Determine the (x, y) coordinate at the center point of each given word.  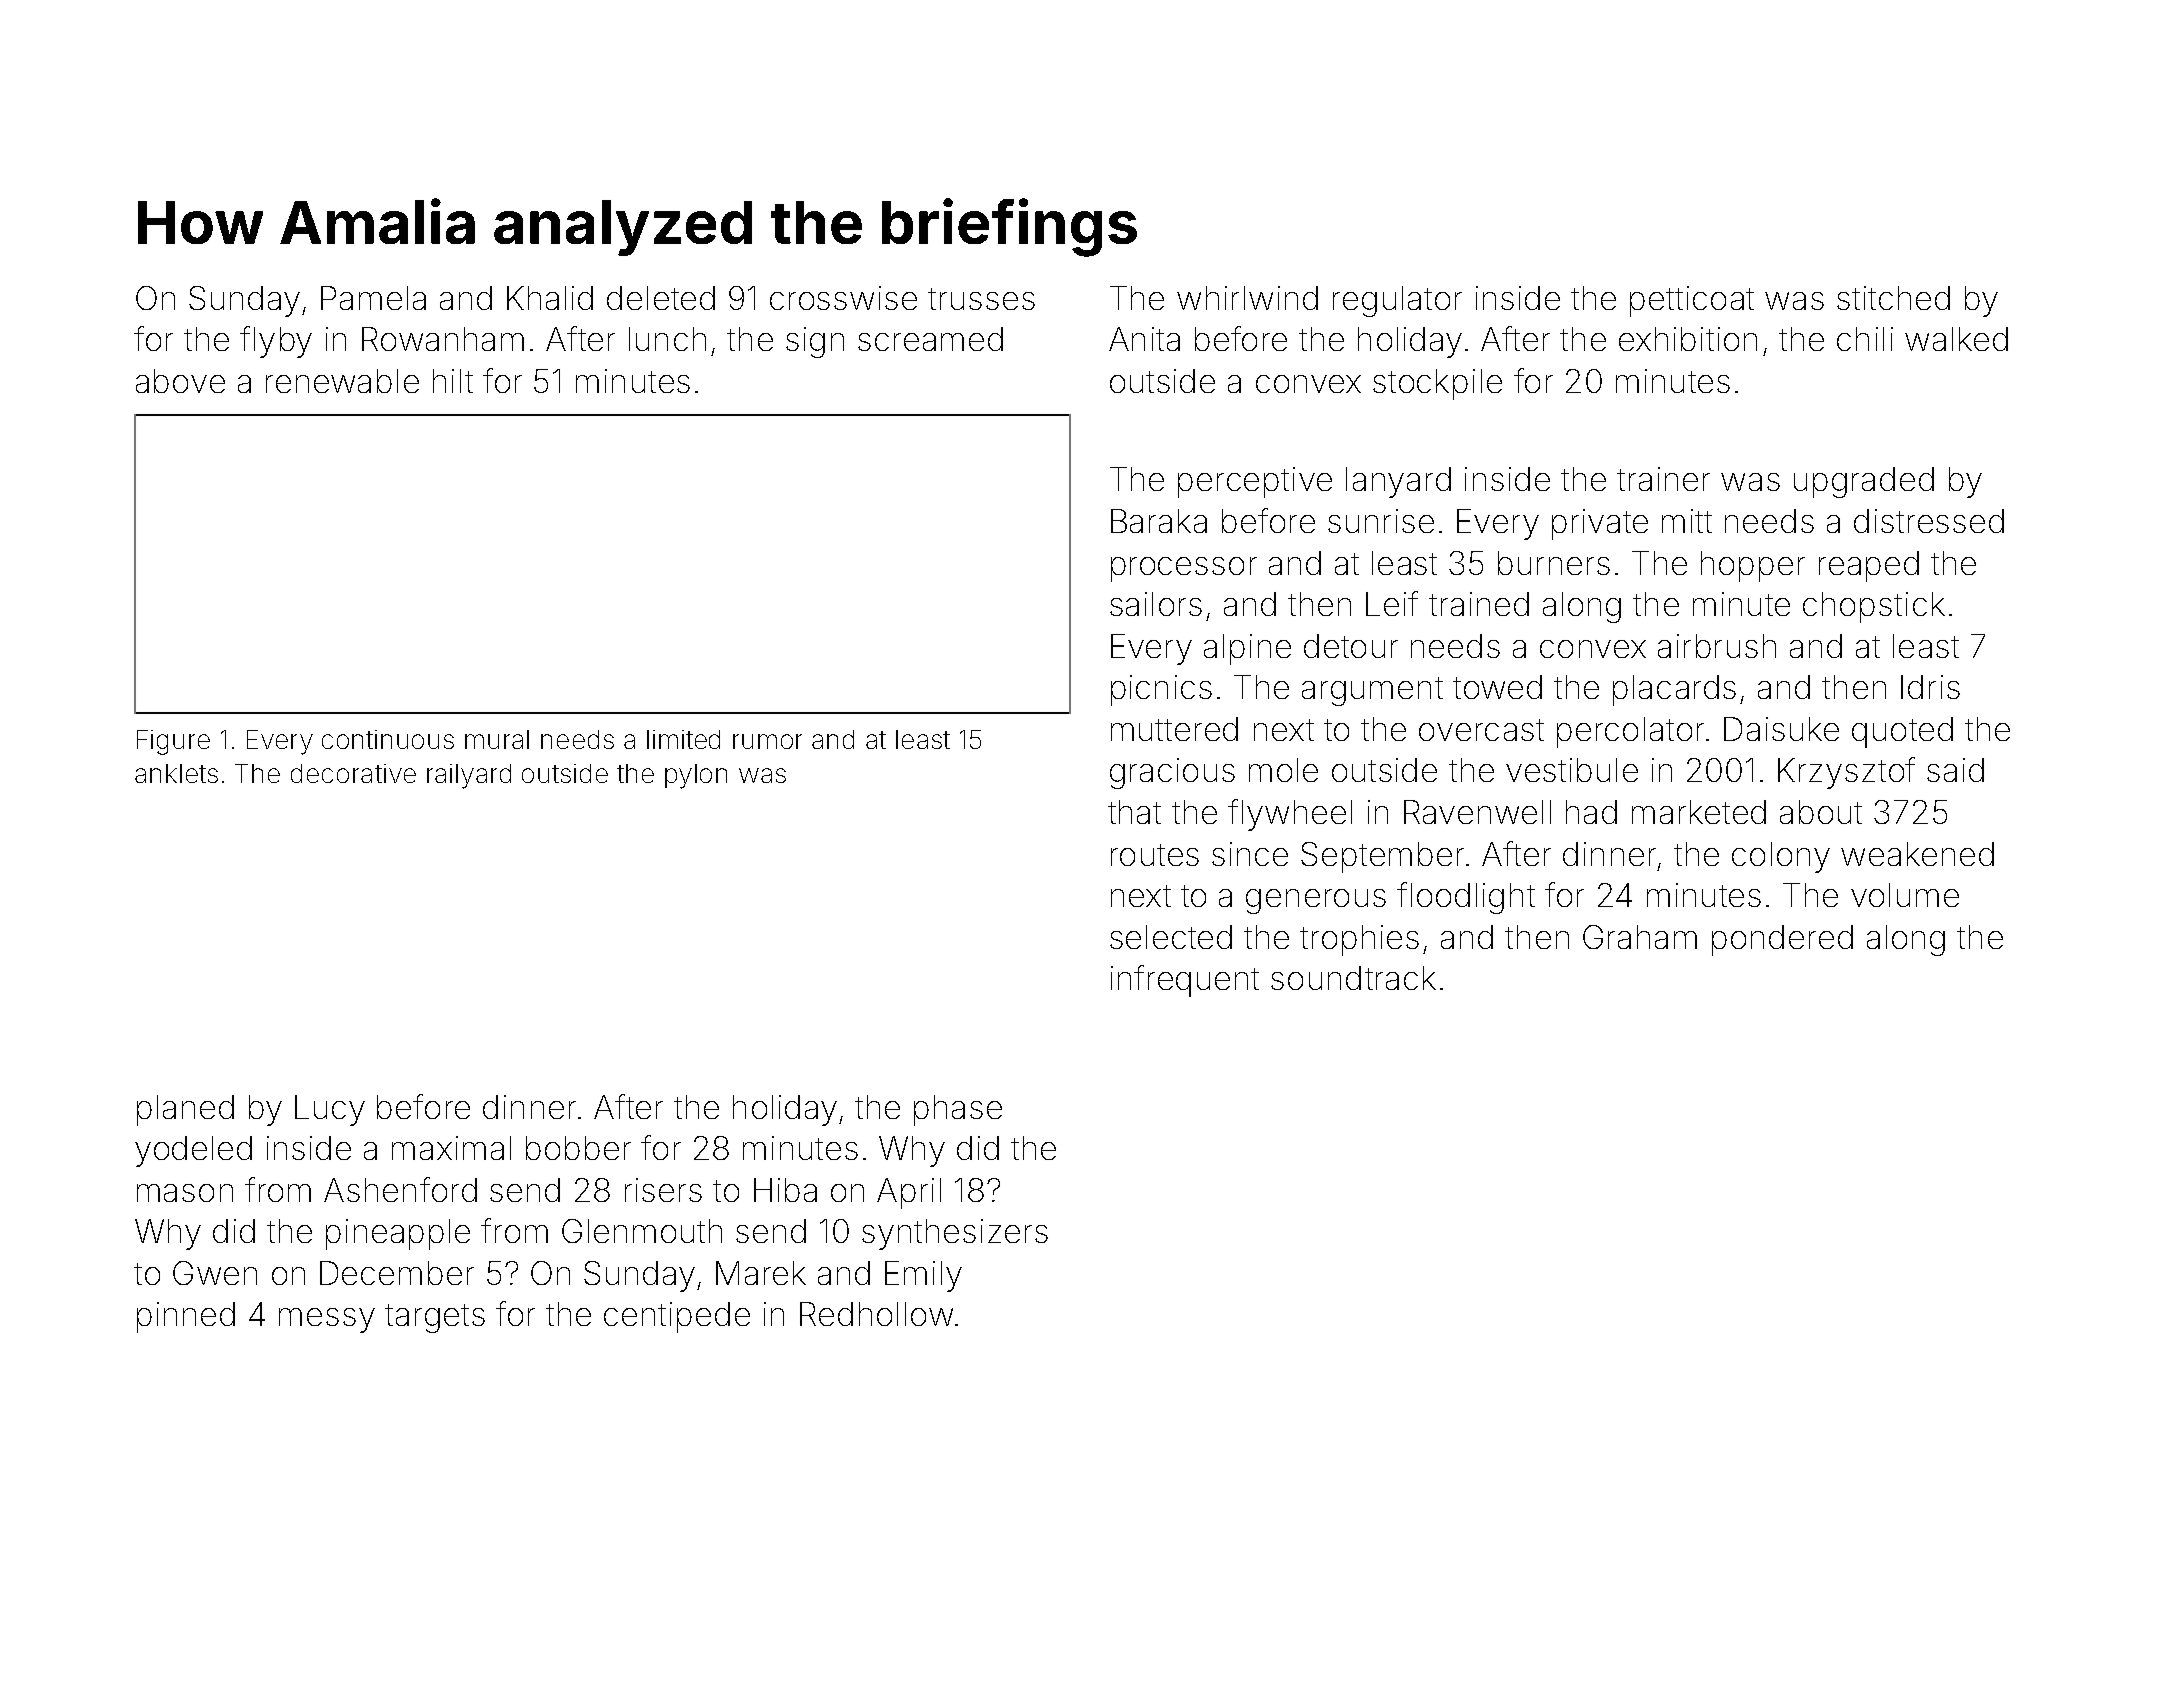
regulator (1397, 301)
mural (497, 739)
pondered (1782, 940)
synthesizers (955, 1234)
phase (958, 1110)
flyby (276, 342)
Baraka (1159, 521)
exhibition (1688, 339)
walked (1956, 339)
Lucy (330, 1110)
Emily (923, 1276)
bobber (578, 1148)
